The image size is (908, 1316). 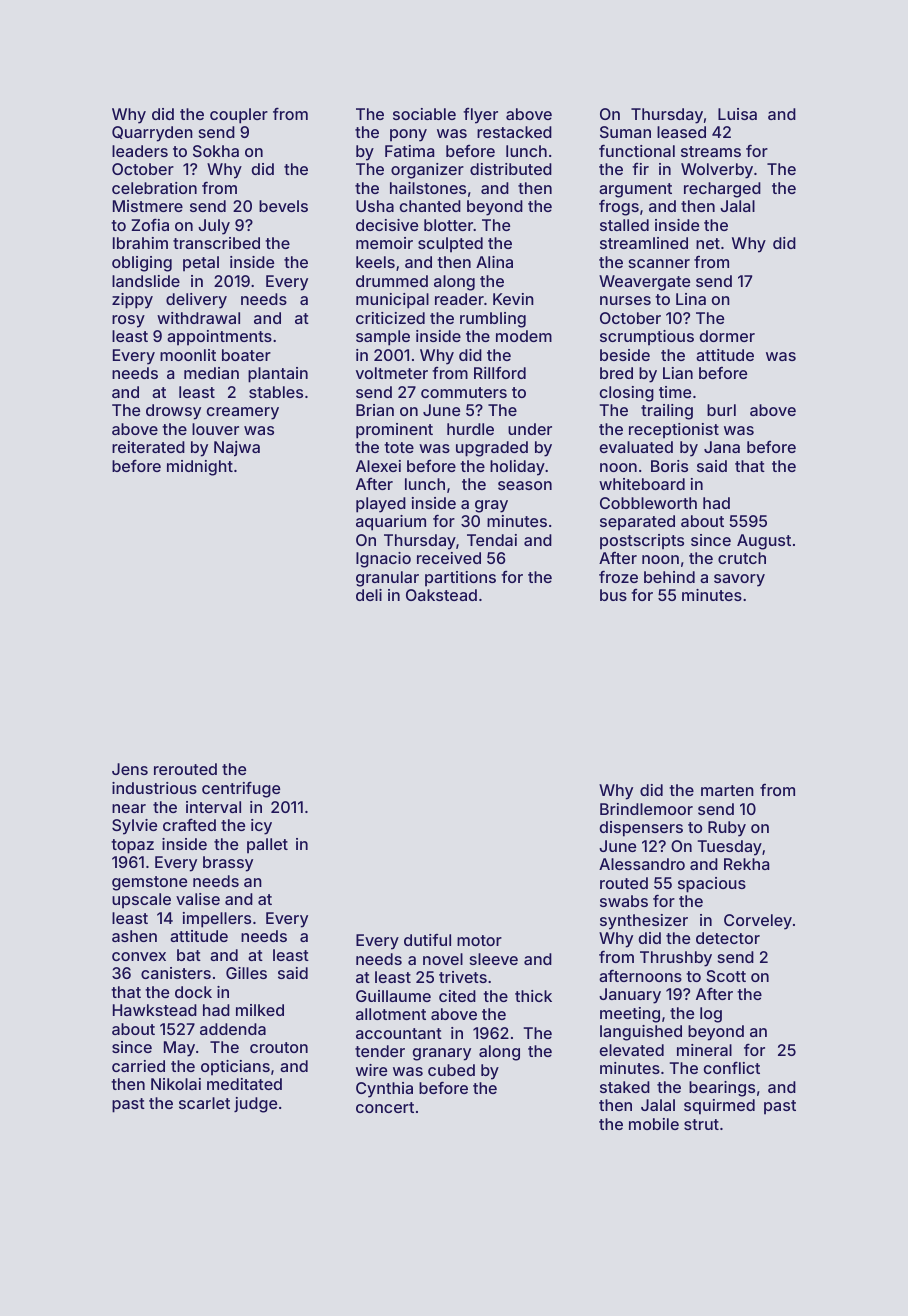 I want to click on flyer, so click(x=480, y=116).
